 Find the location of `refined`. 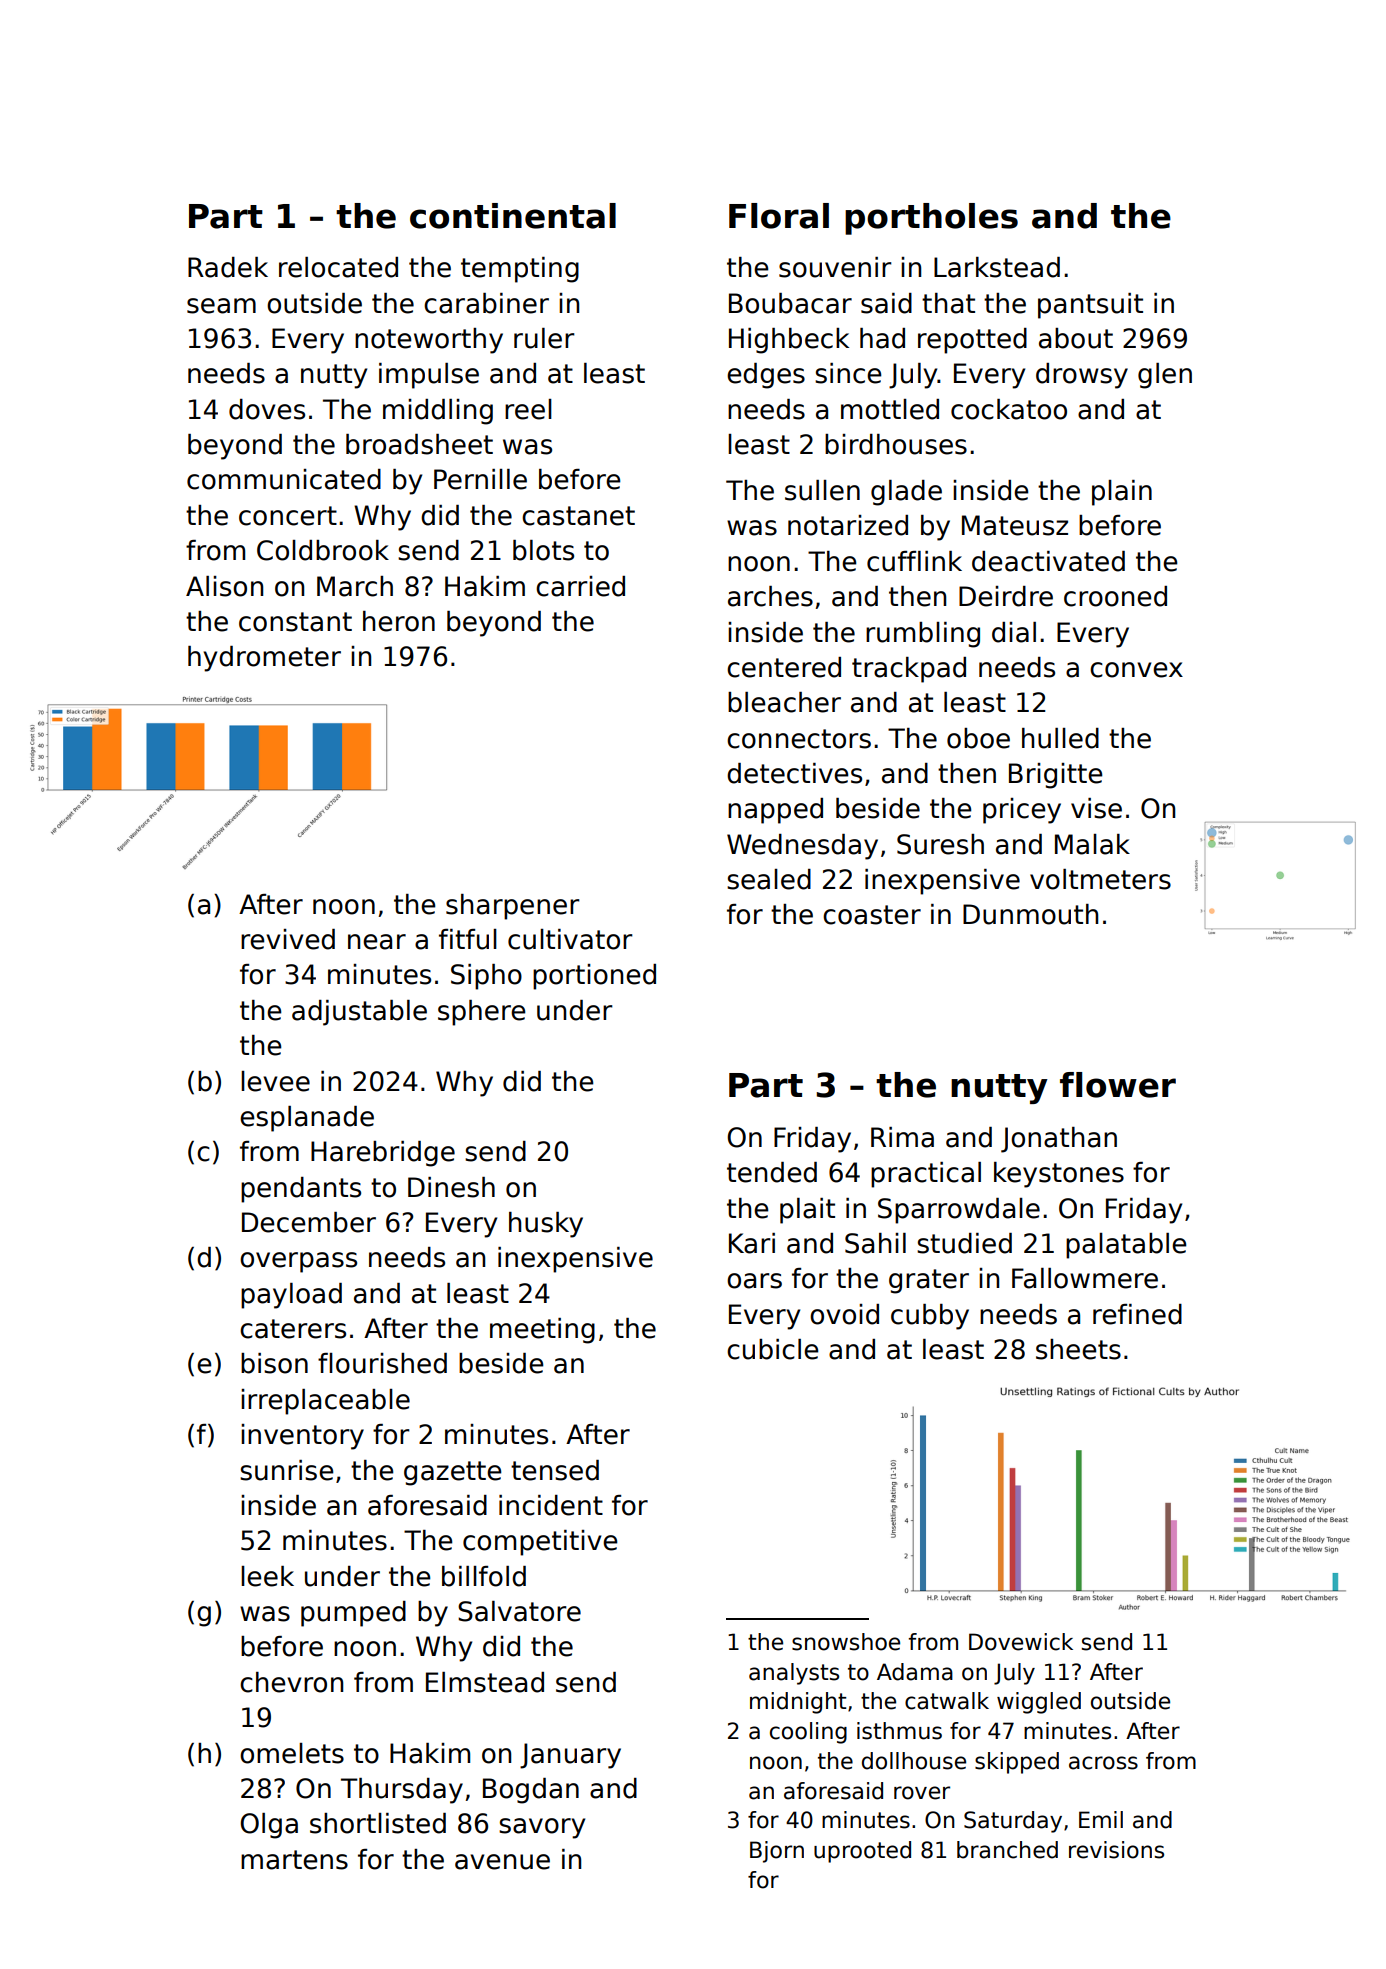

refined is located at coordinates (1137, 1314).
